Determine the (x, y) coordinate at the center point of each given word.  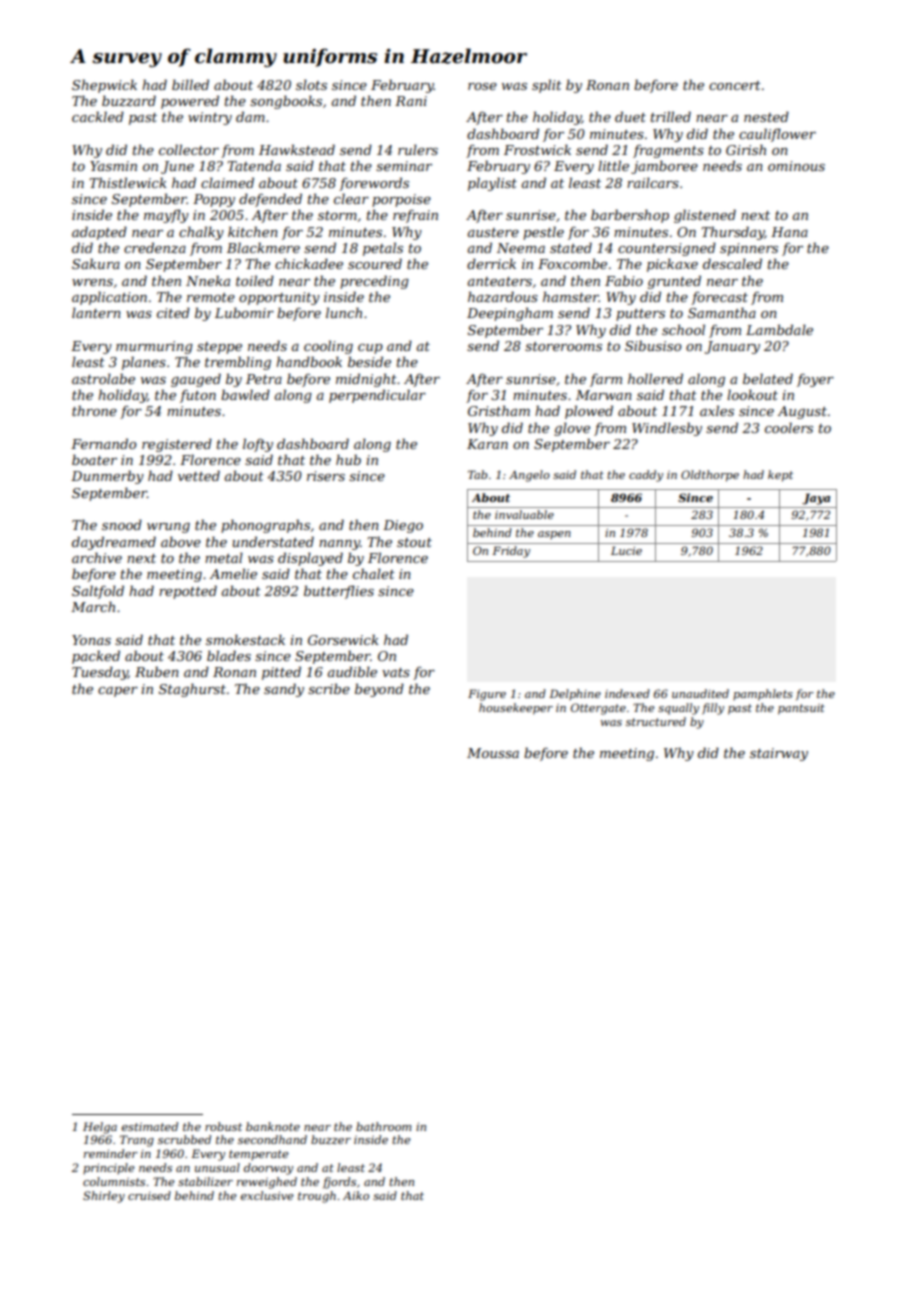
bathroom (384, 1126)
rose (482, 86)
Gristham (499, 410)
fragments (668, 151)
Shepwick (104, 86)
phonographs (265, 526)
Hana (789, 232)
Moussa (493, 753)
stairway (779, 754)
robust (223, 1126)
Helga (100, 1128)
